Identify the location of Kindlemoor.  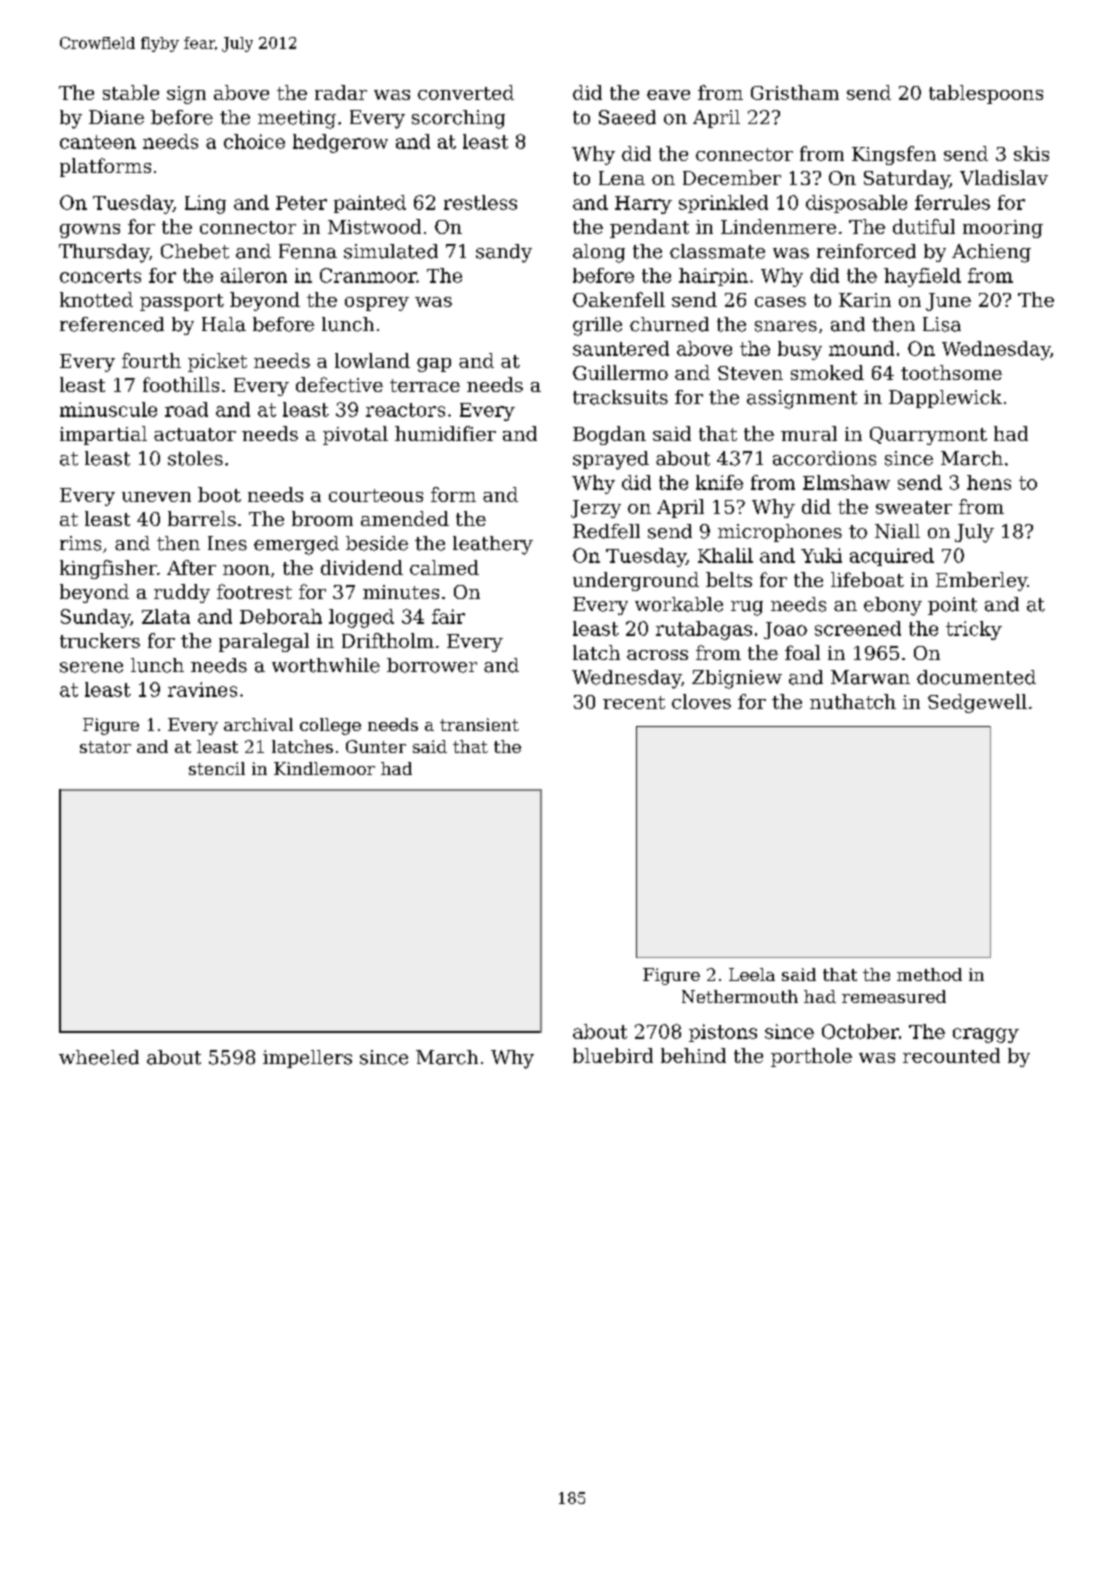
(324, 768).
